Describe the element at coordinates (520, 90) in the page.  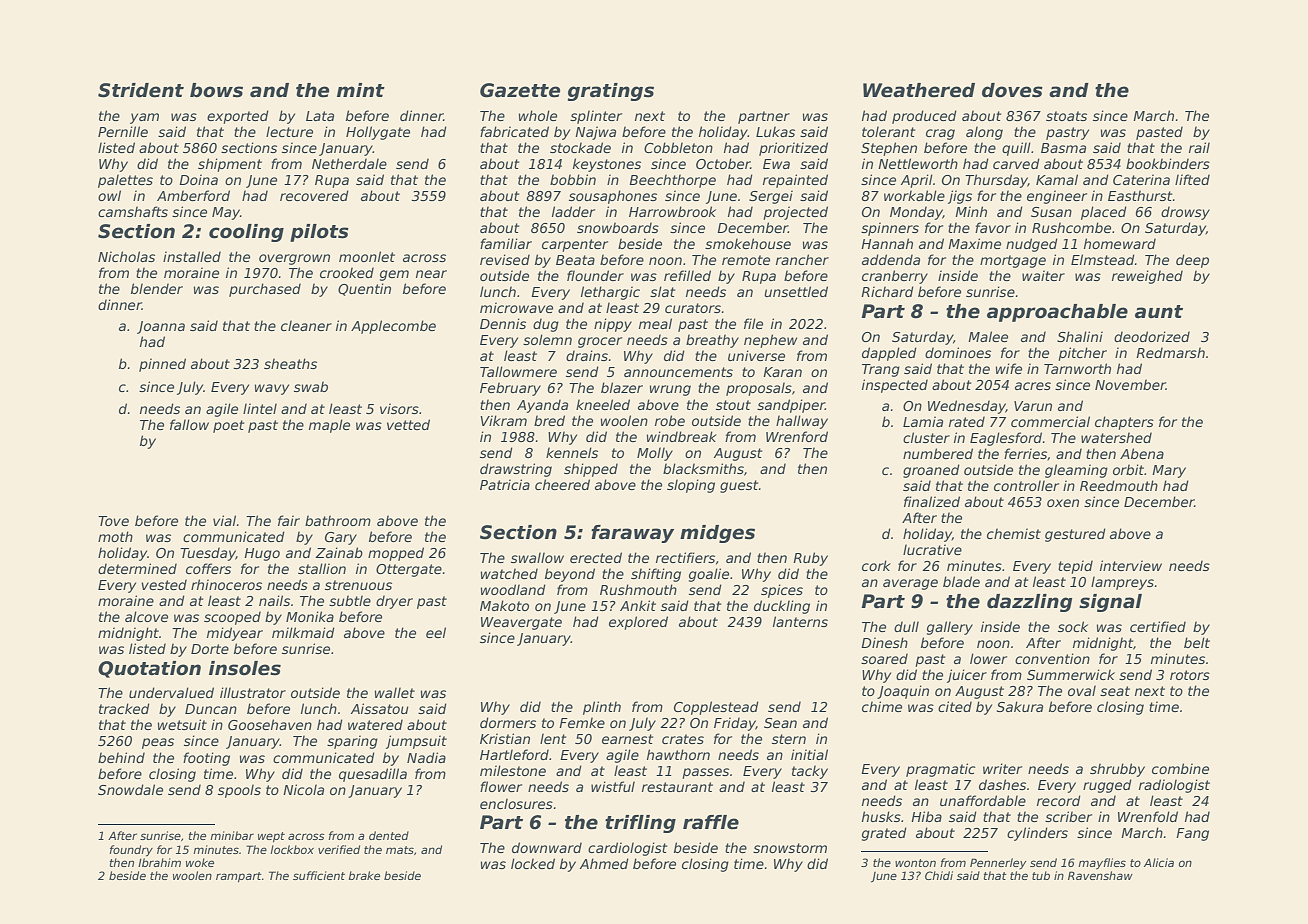
I see `Gazette` at that location.
